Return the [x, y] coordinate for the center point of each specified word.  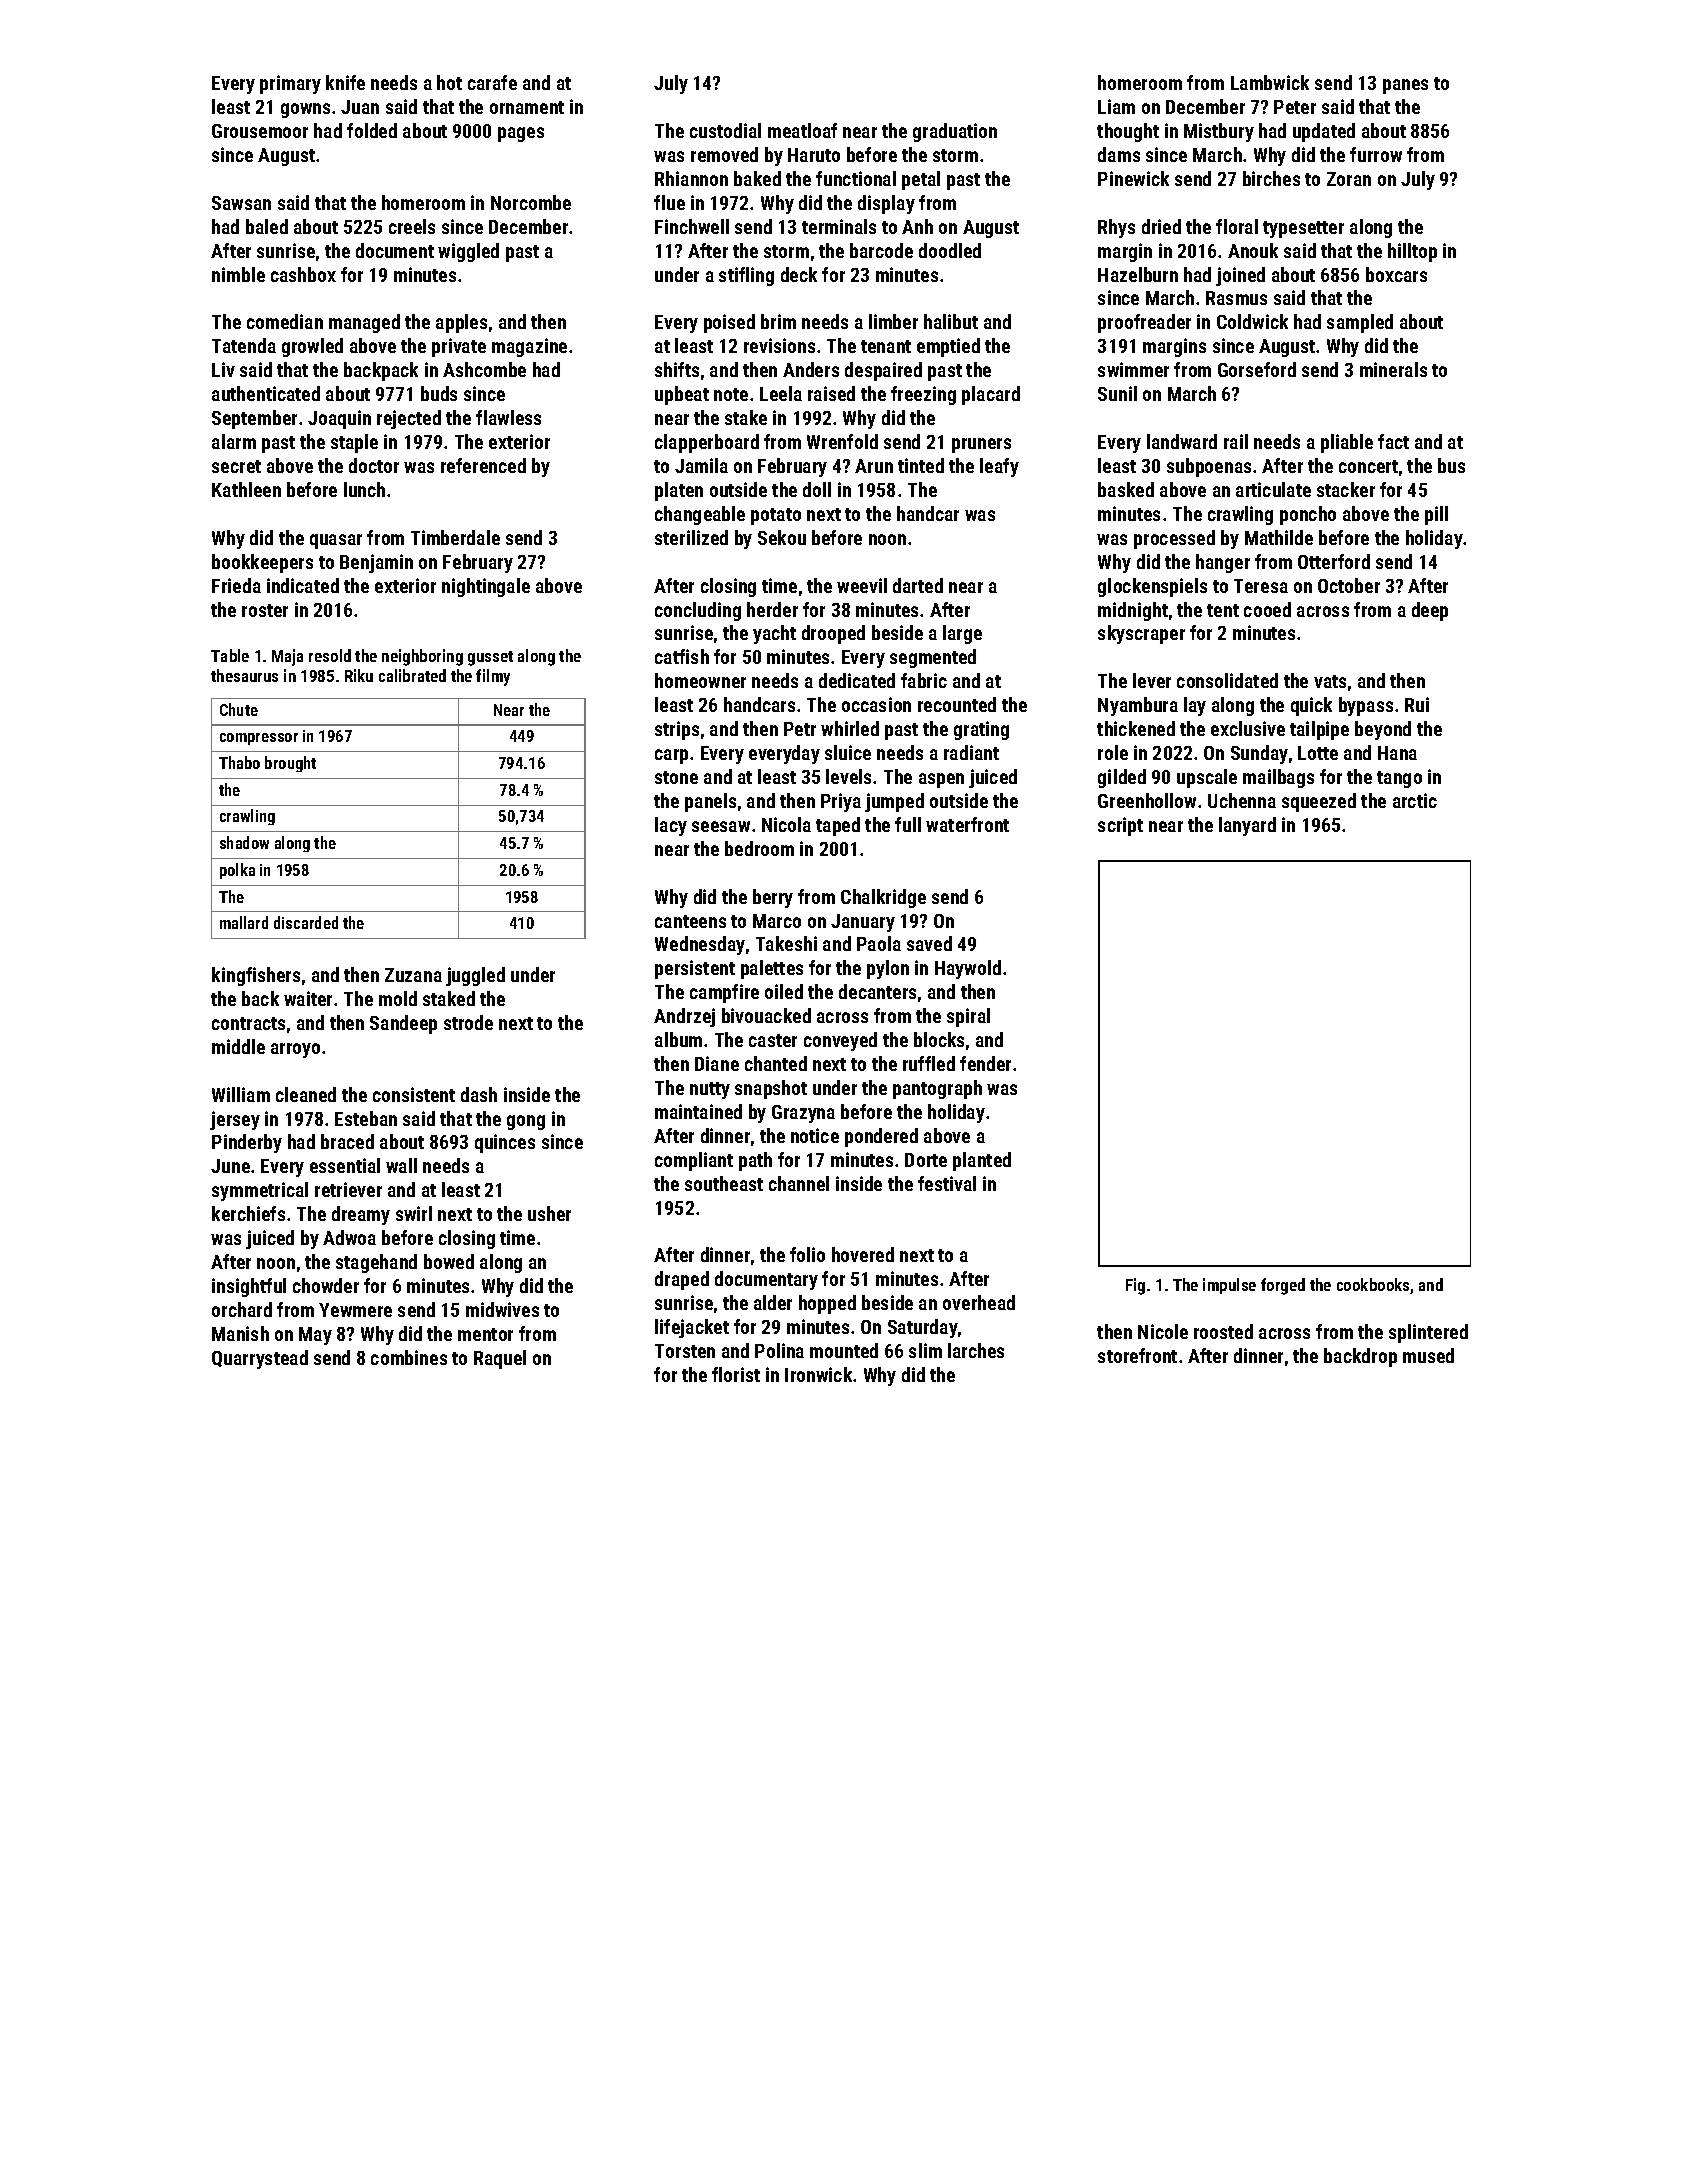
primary [290, 84]
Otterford [1334, 561]
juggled [475, 976]
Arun [874, 466]
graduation [955, 132]
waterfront [967, 824]
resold [330, 655]
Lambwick [1270, 82]
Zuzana [413, 975]
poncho [1308, 515]
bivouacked [766, 1015]
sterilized [691, 537]
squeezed [1319, 802]
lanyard [1247, 826]
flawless [508, 417]
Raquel [500, 1359]
